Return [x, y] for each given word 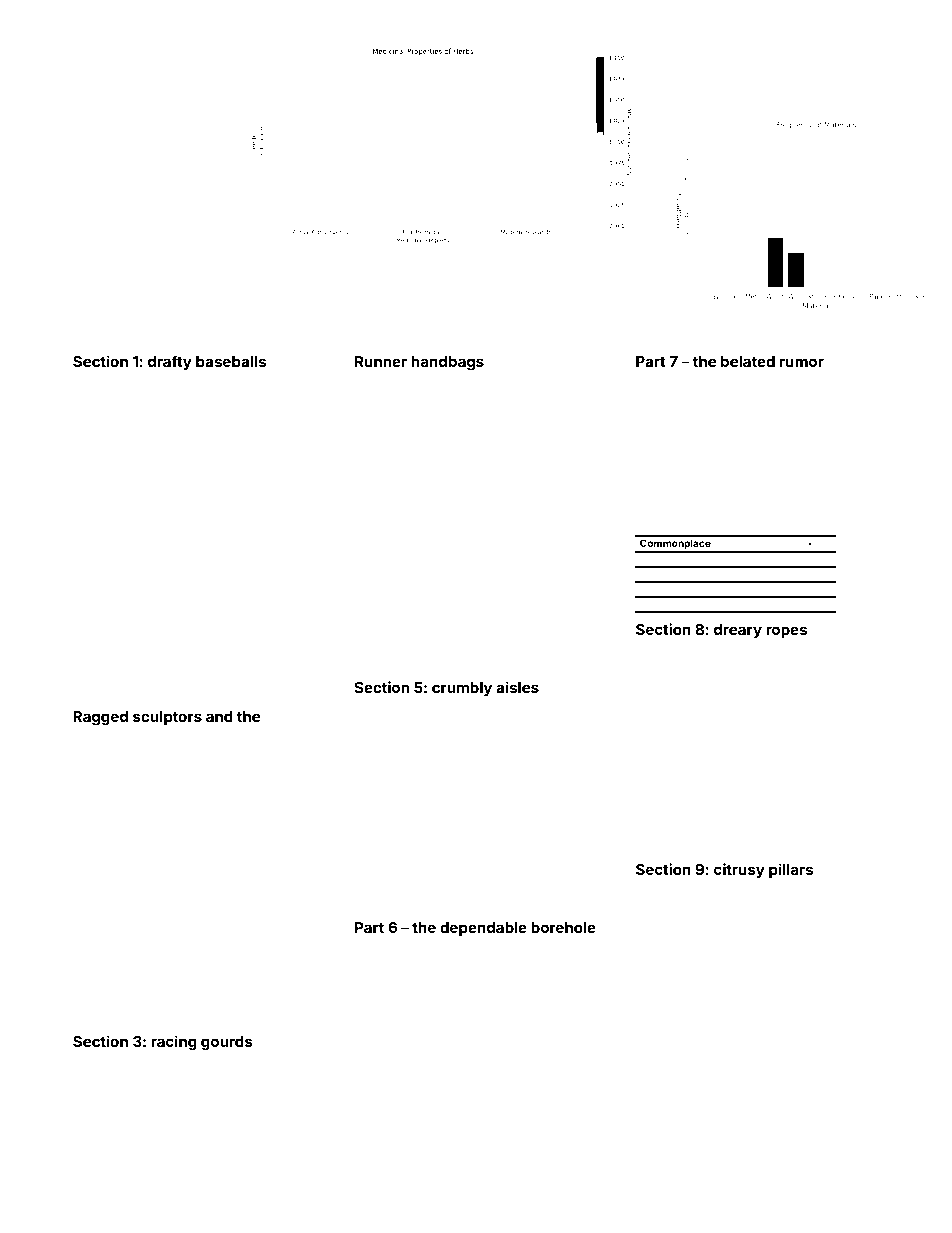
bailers [258, 607]
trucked [402, 738]
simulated [168, 738]
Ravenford [216, 888]
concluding [254, 429]
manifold [148, 1063]
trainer [848, 434]
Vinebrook [782, 985]
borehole [563, 927]
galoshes [377, 471]
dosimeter [813, 892]
